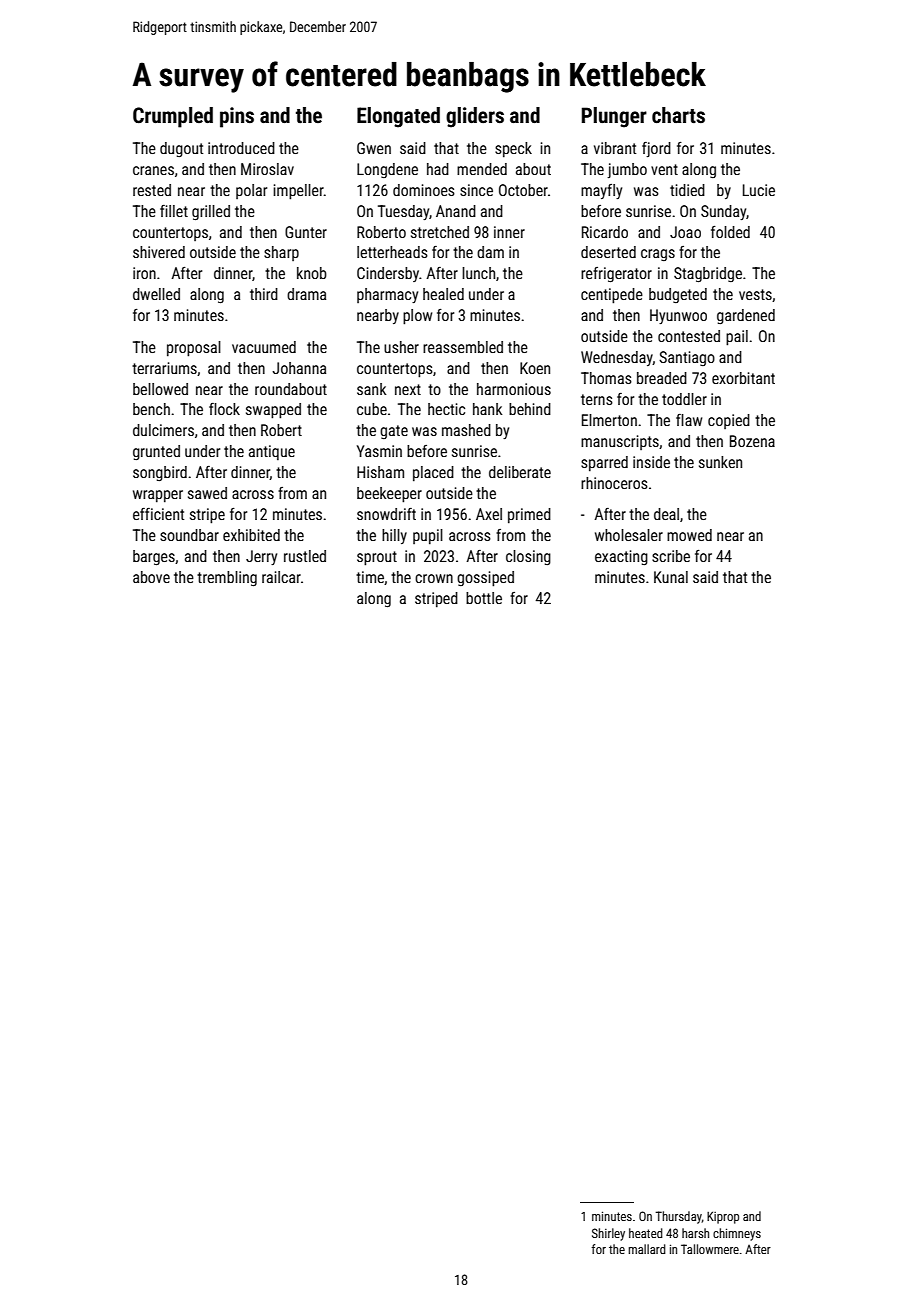  Describe the element at coordinates (608, 1234) in the page. I see `Shirley` at that location.
